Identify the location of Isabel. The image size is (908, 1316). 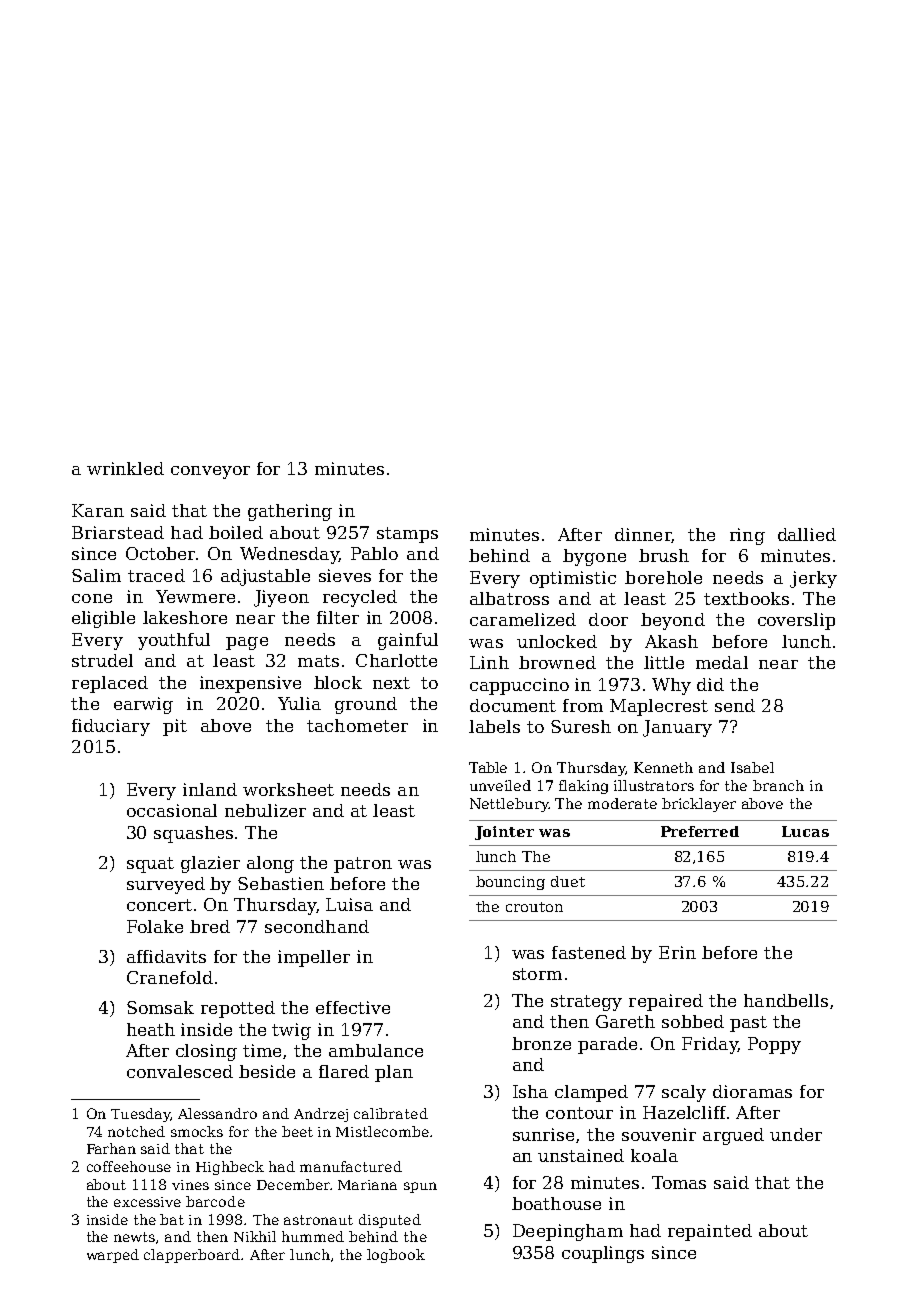
(752, 767).
